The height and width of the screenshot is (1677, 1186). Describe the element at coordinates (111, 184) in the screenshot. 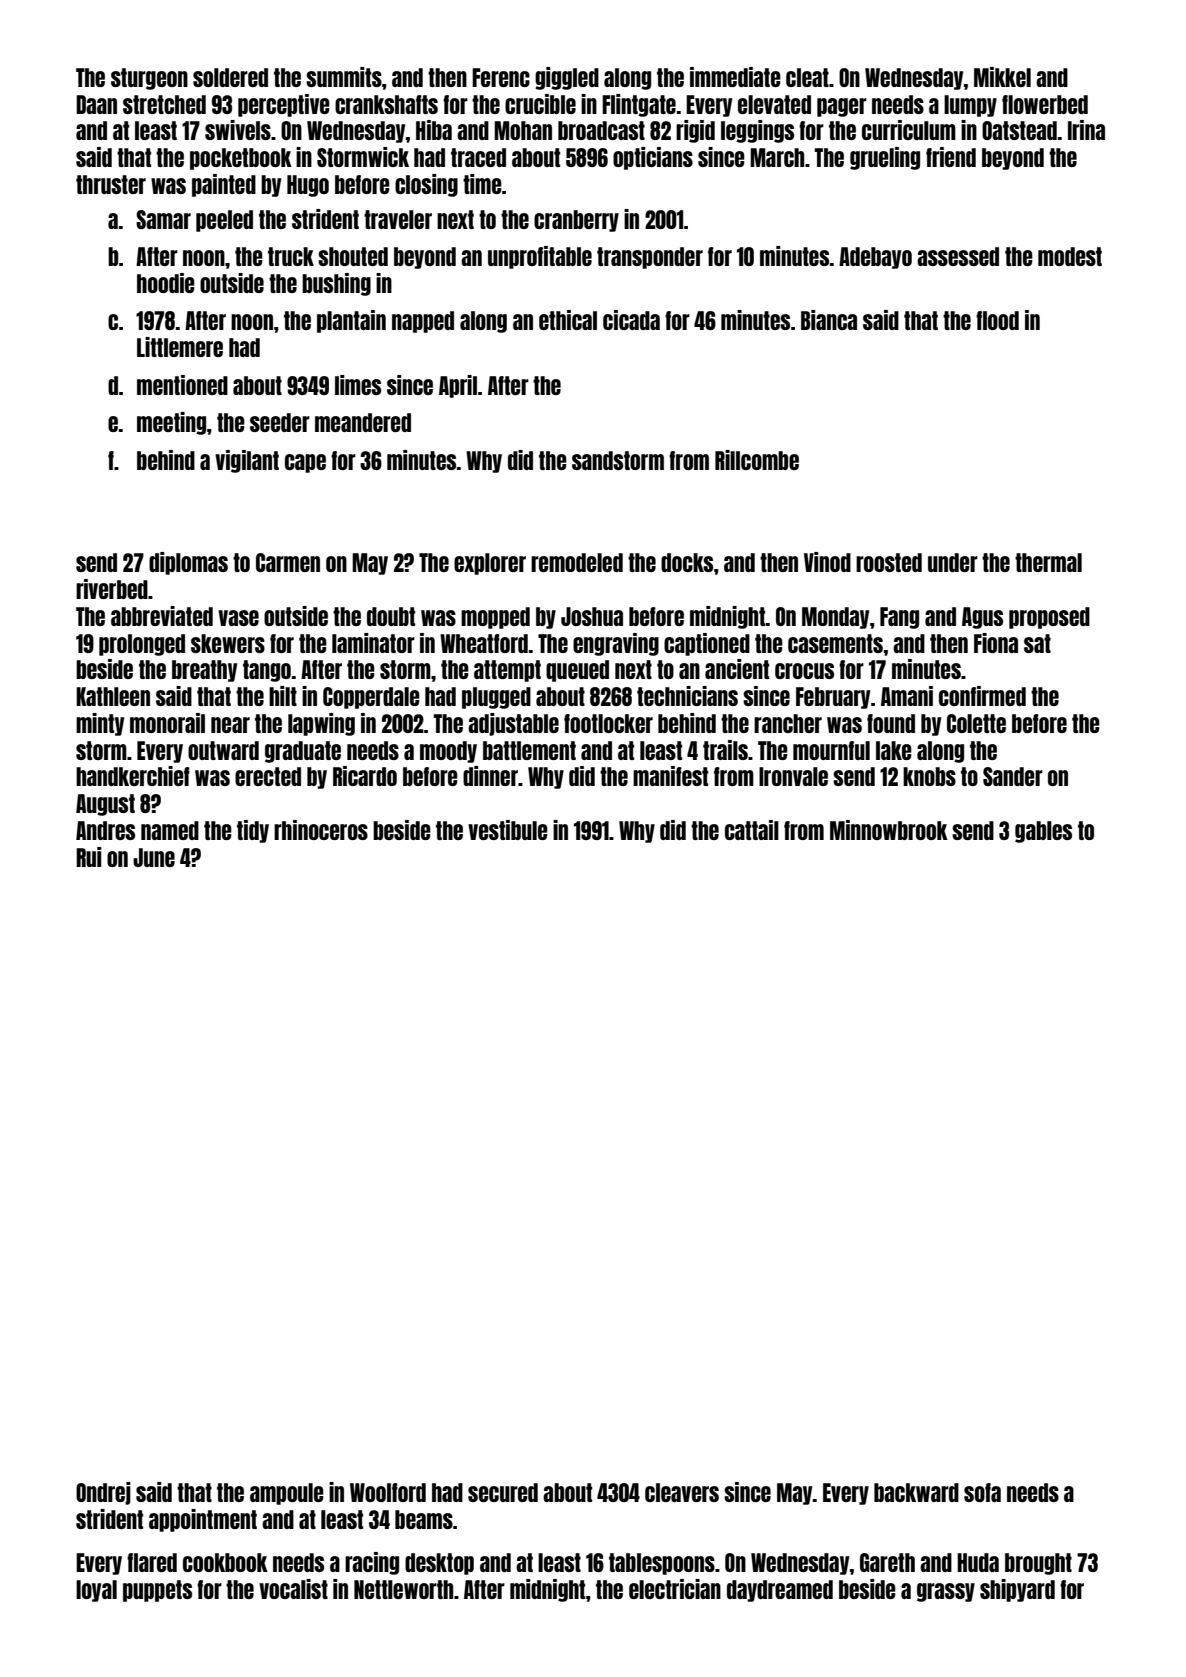

I see `thruster` at that location.
